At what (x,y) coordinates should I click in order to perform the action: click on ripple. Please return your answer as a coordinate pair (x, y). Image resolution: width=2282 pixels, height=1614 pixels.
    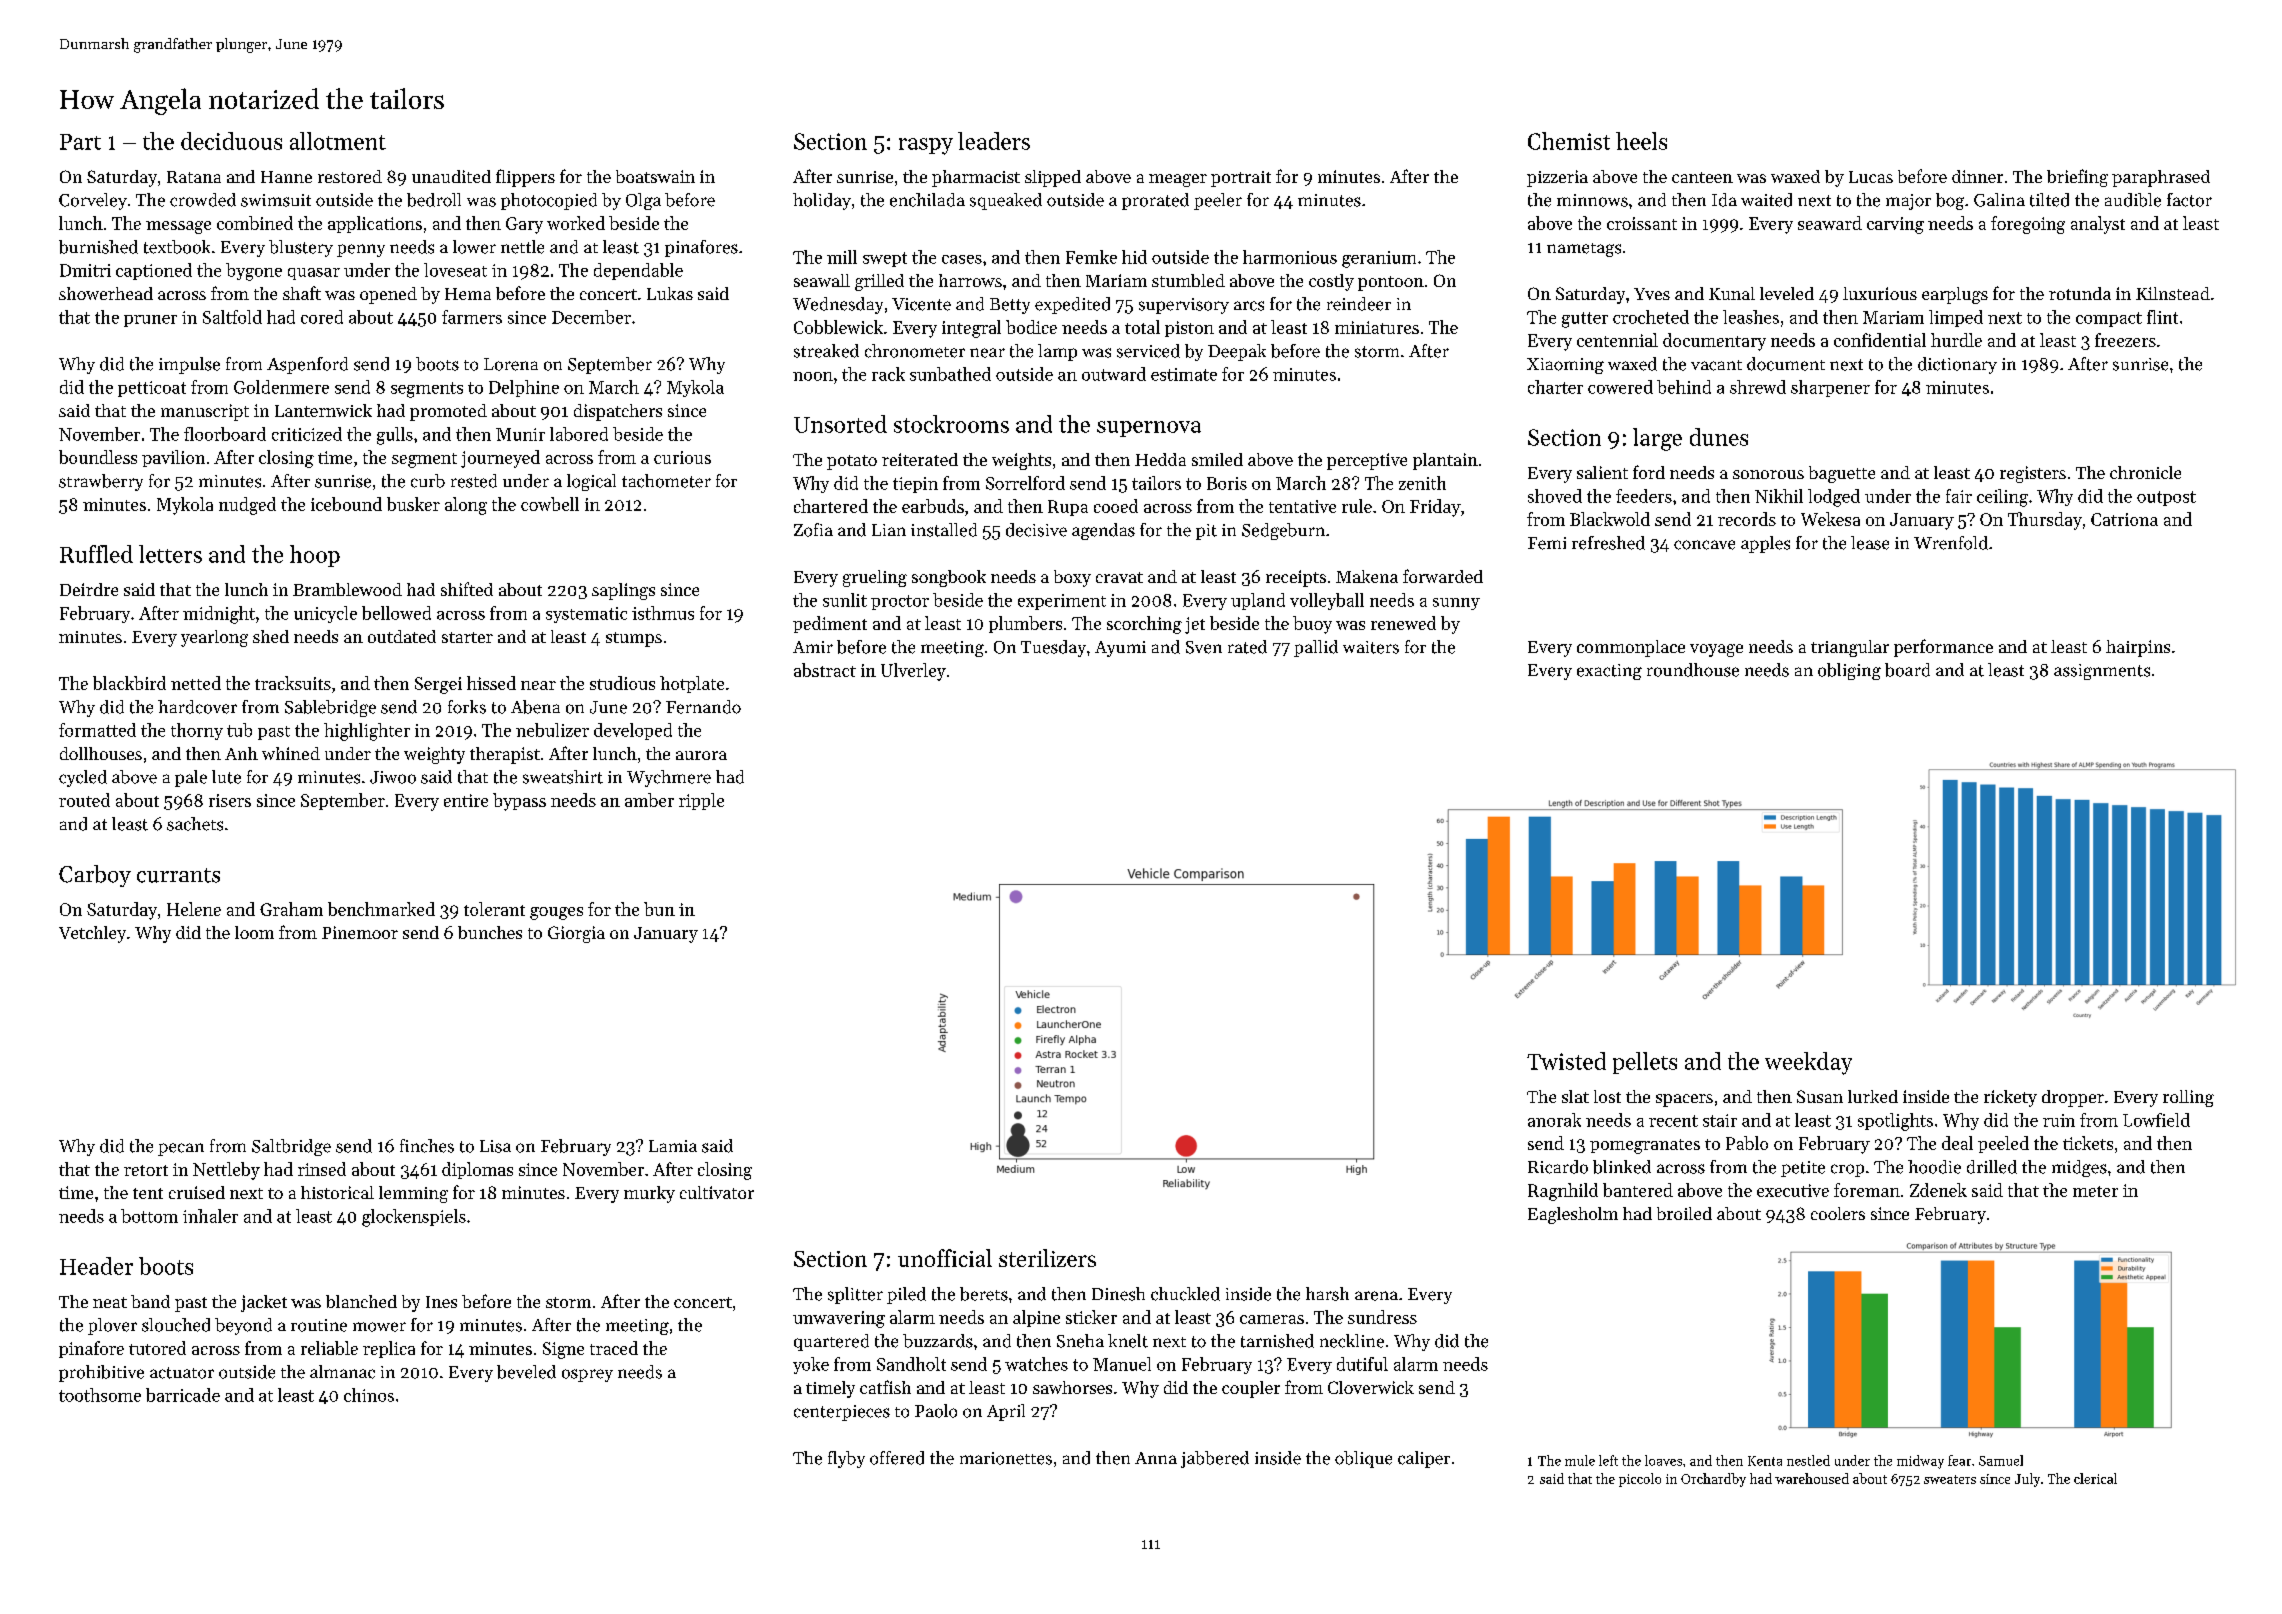
    Looking at the image, I should click on (701, 801).
